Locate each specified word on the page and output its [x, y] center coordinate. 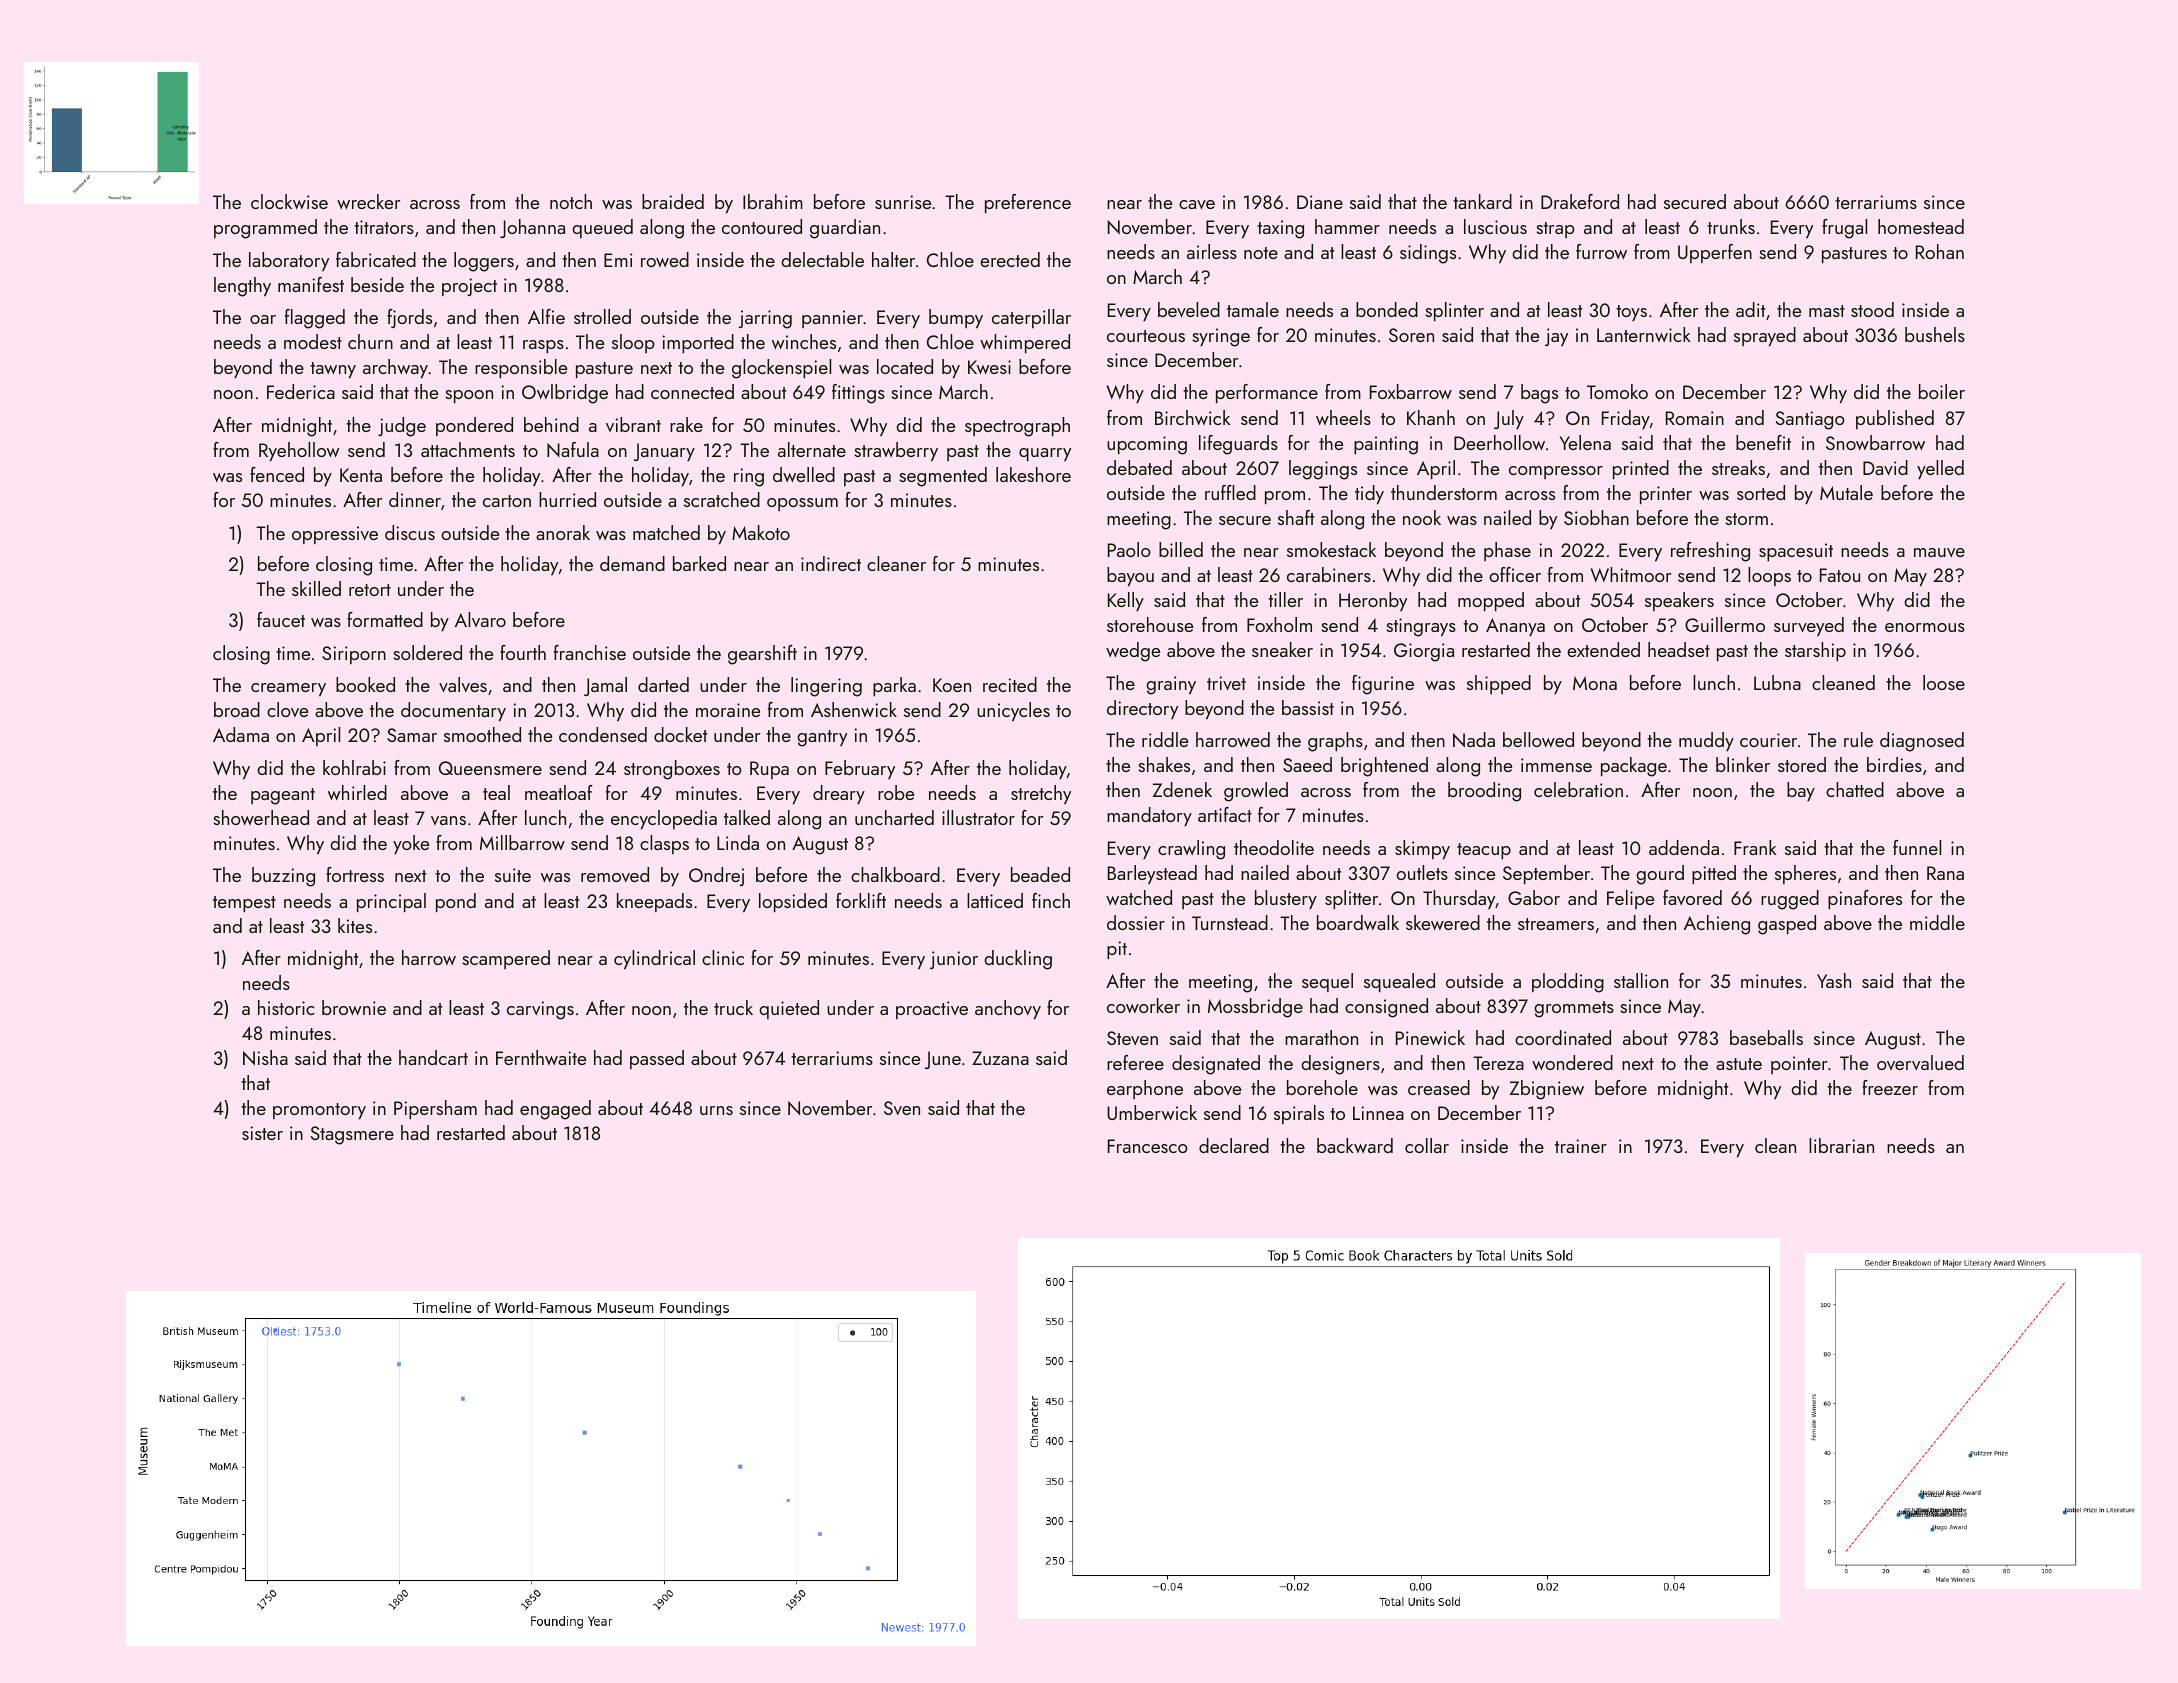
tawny [333, 370]
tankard [1482, 201]
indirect [831, 563]
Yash [1834, 980]
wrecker [368, 201]
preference [1028, 204]
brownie [354, 1007]
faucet [281, 619]
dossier [1136, 922]
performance [1267, 394]
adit [1750, 309]
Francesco [1148, 1146]
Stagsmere [352, 1135]
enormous [1925, 627]
